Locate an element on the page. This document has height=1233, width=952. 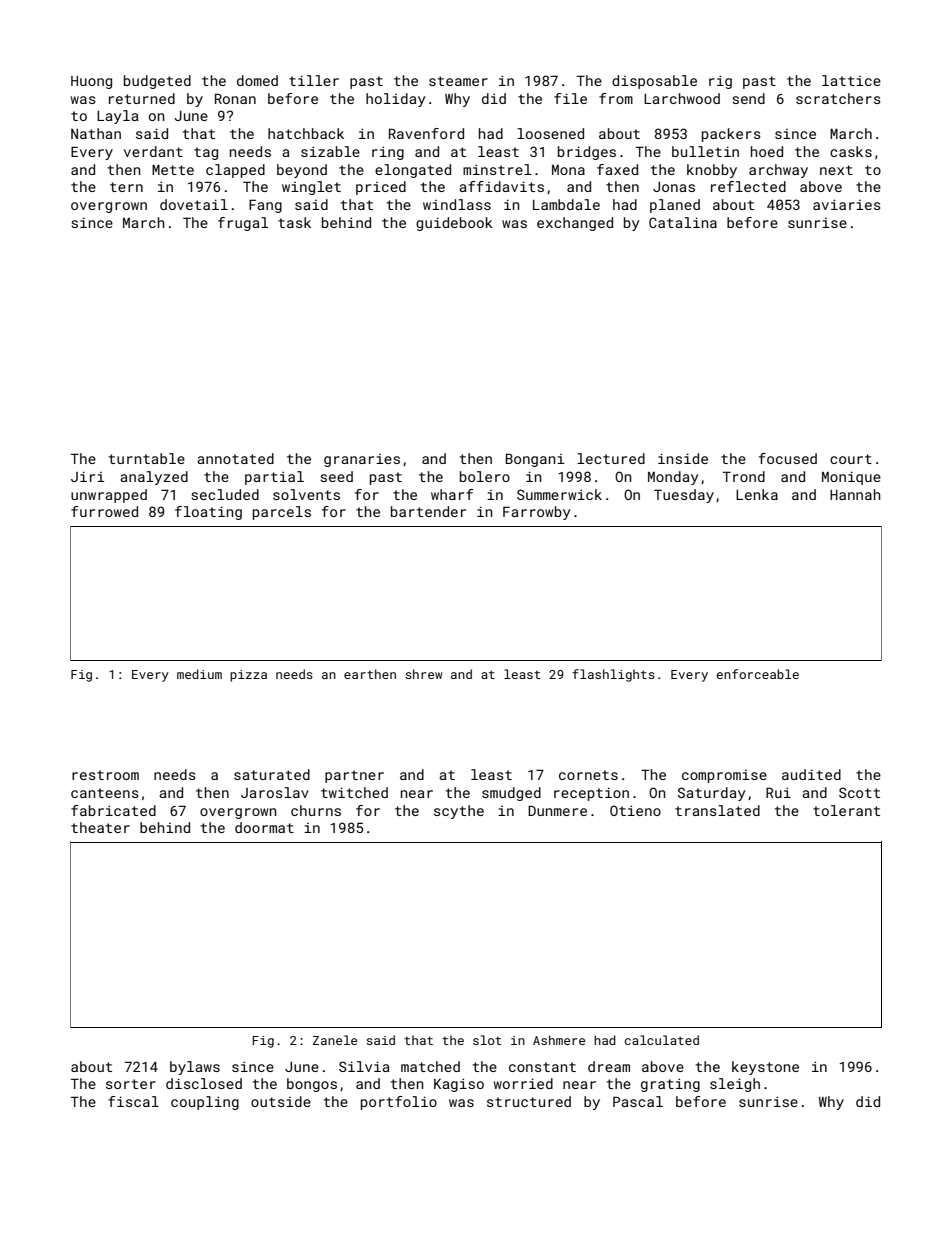
Catalina is located at coordinates (683, 222).
